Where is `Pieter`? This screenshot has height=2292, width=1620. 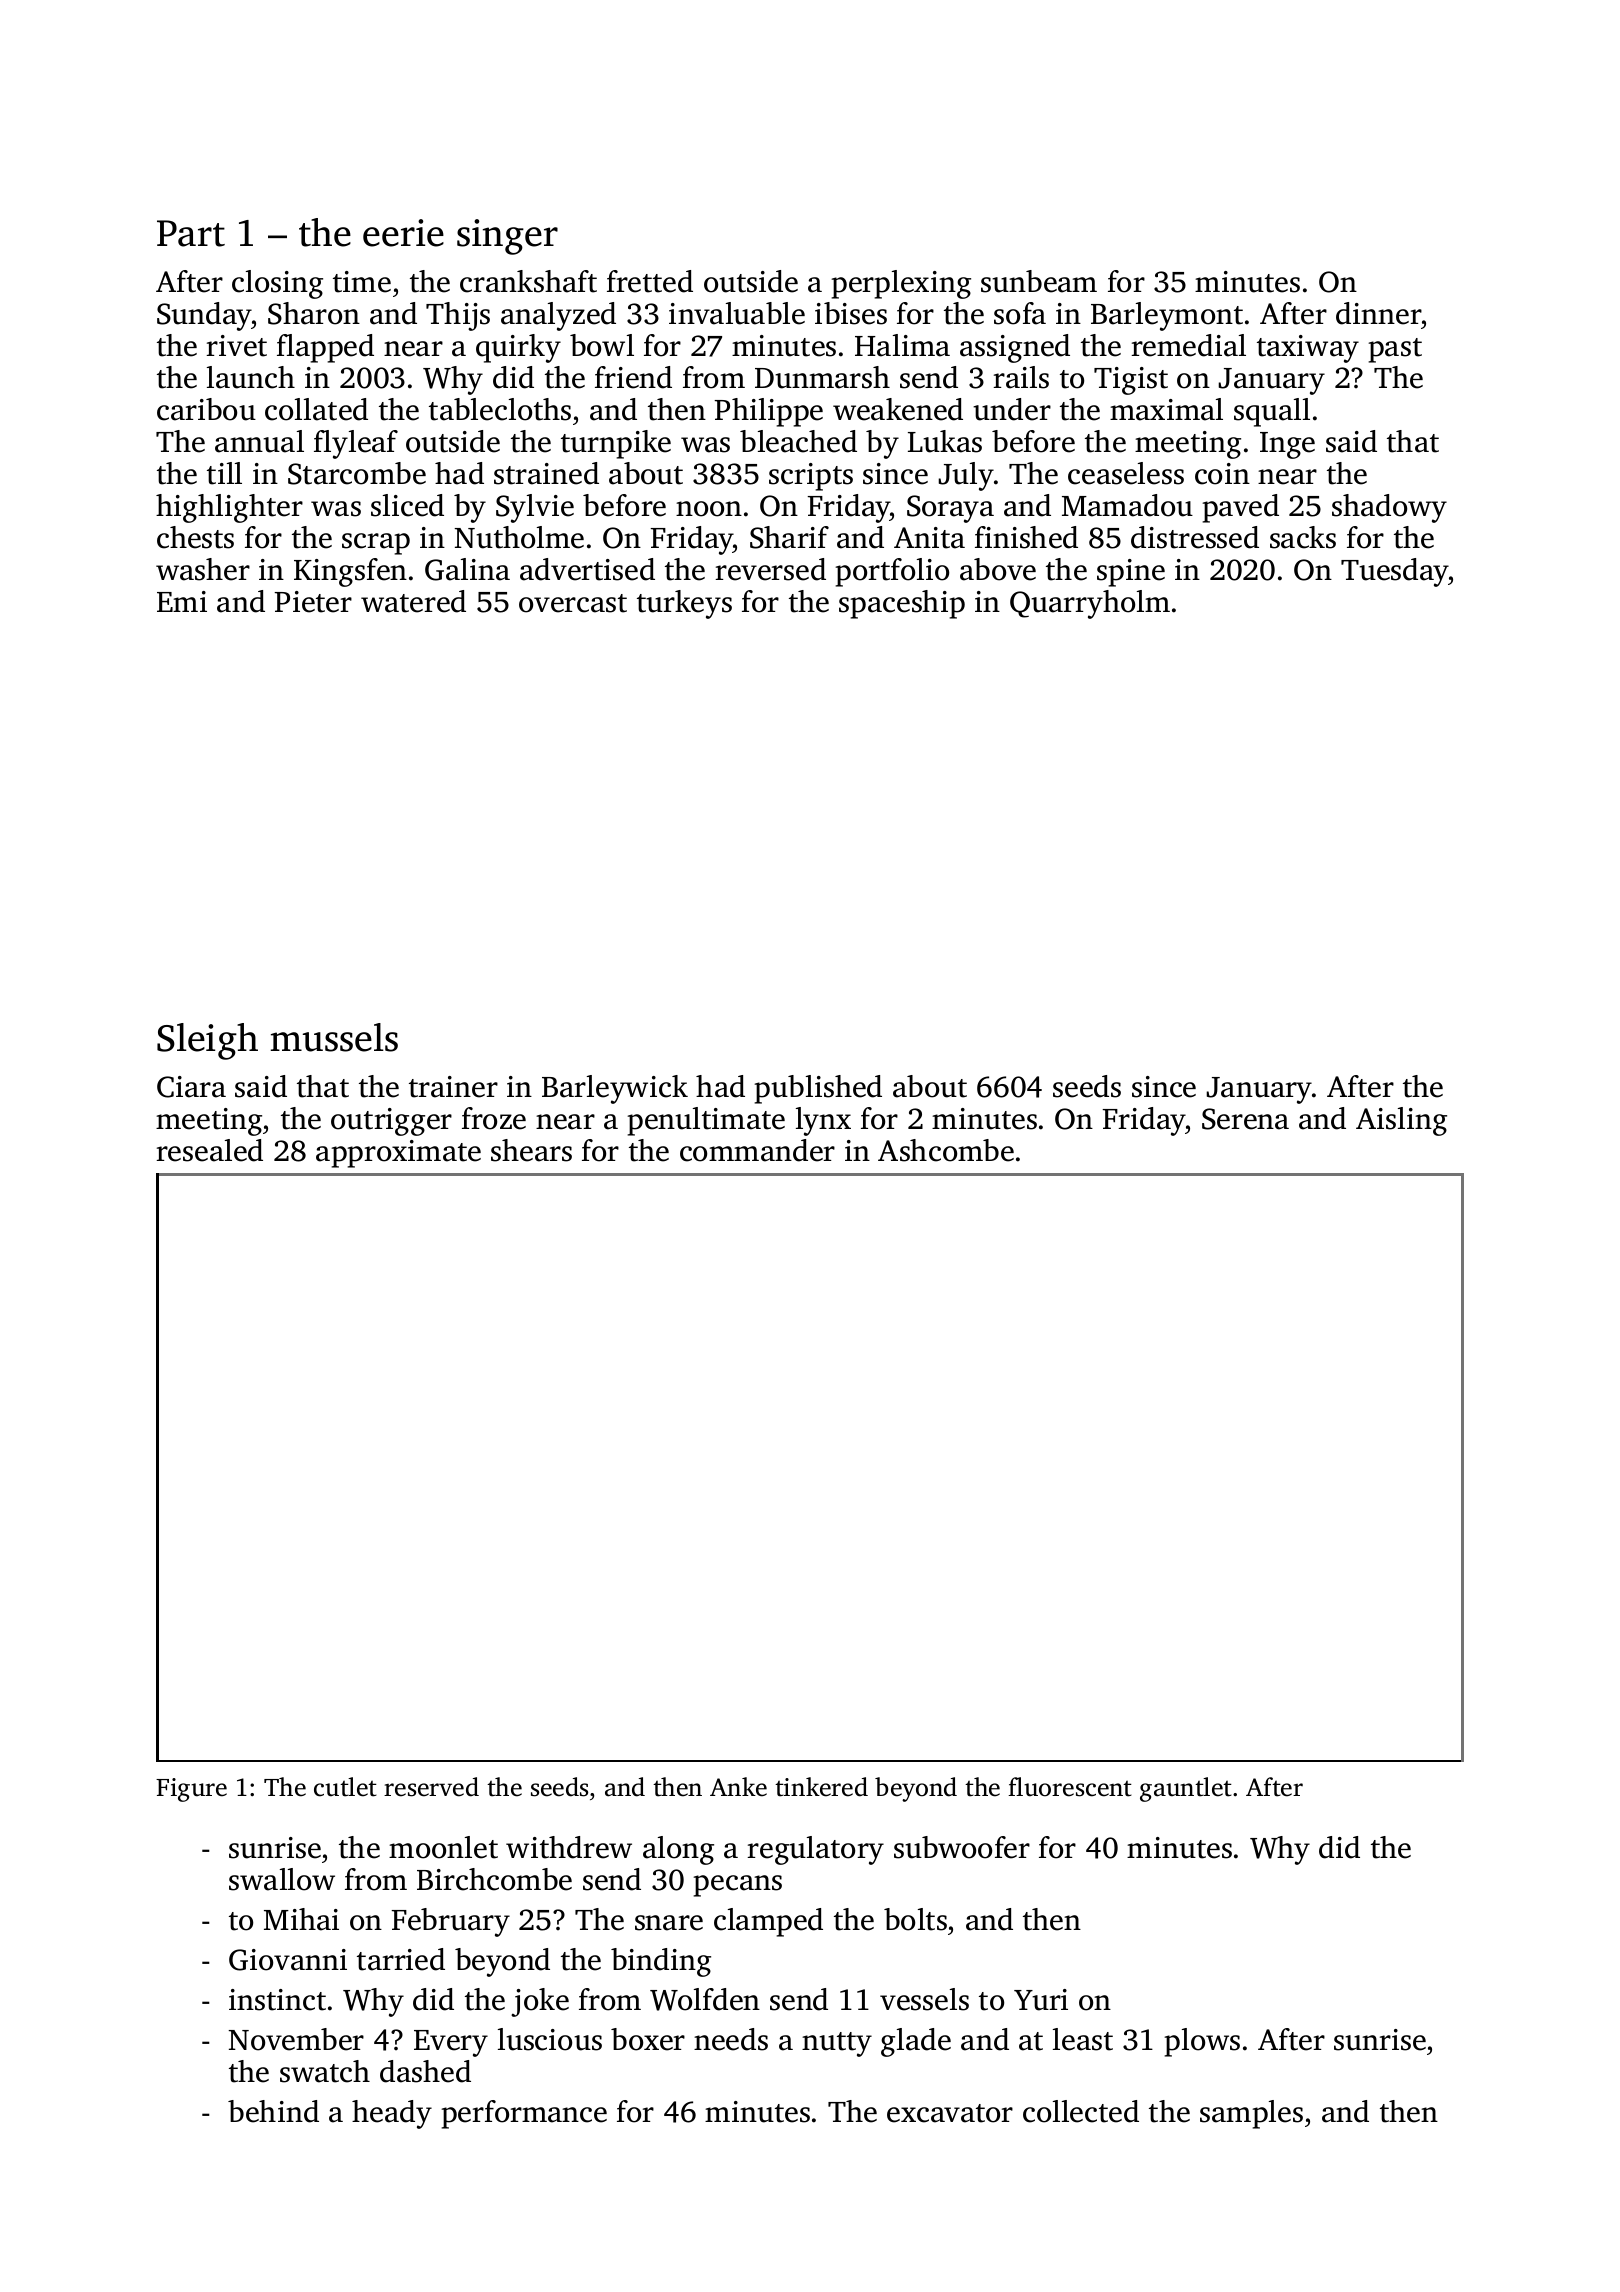
Pieter is located at coordinates (313, 602).
